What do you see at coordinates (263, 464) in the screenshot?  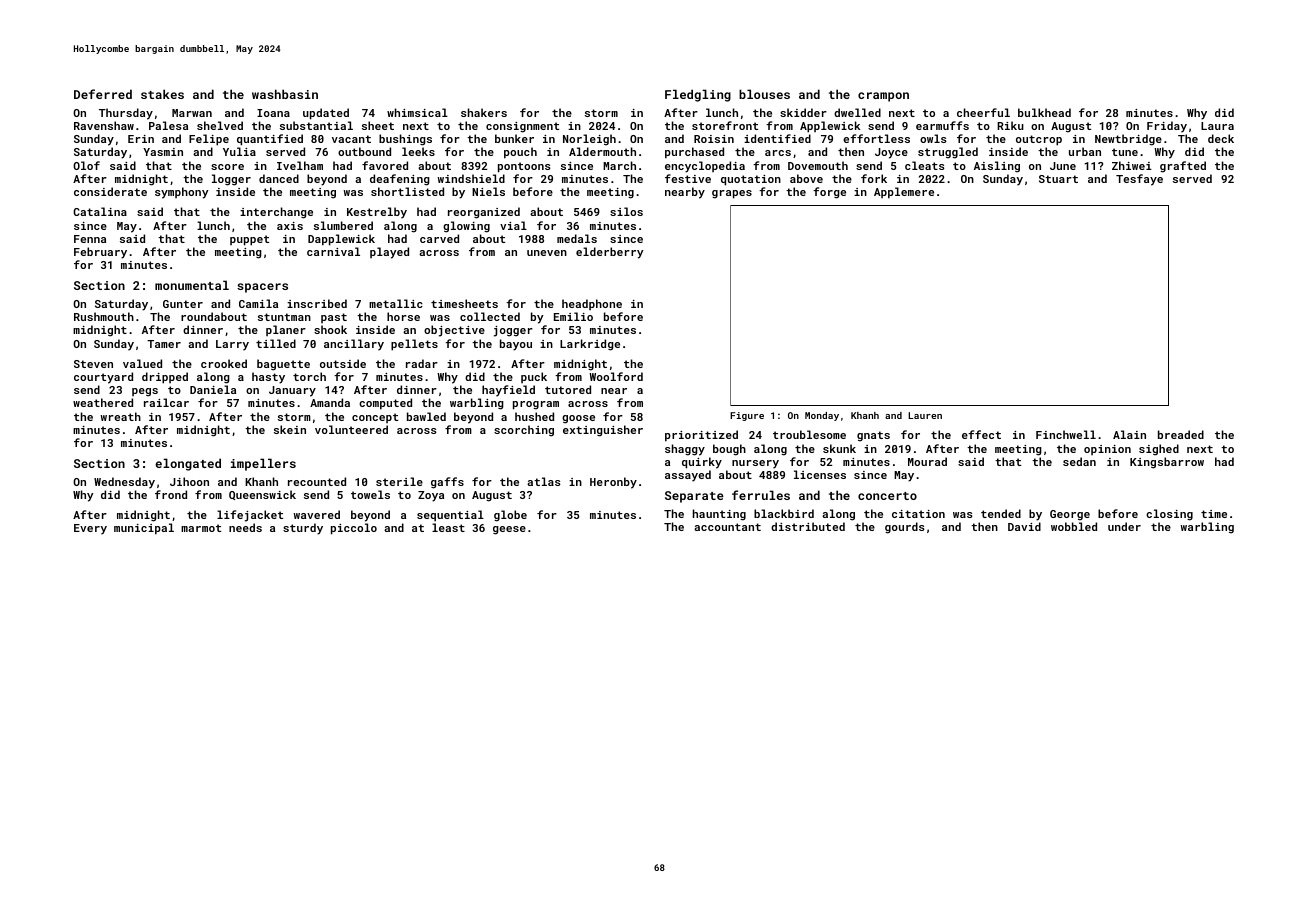 I see `impellers` at bounding box center [263, 464].
